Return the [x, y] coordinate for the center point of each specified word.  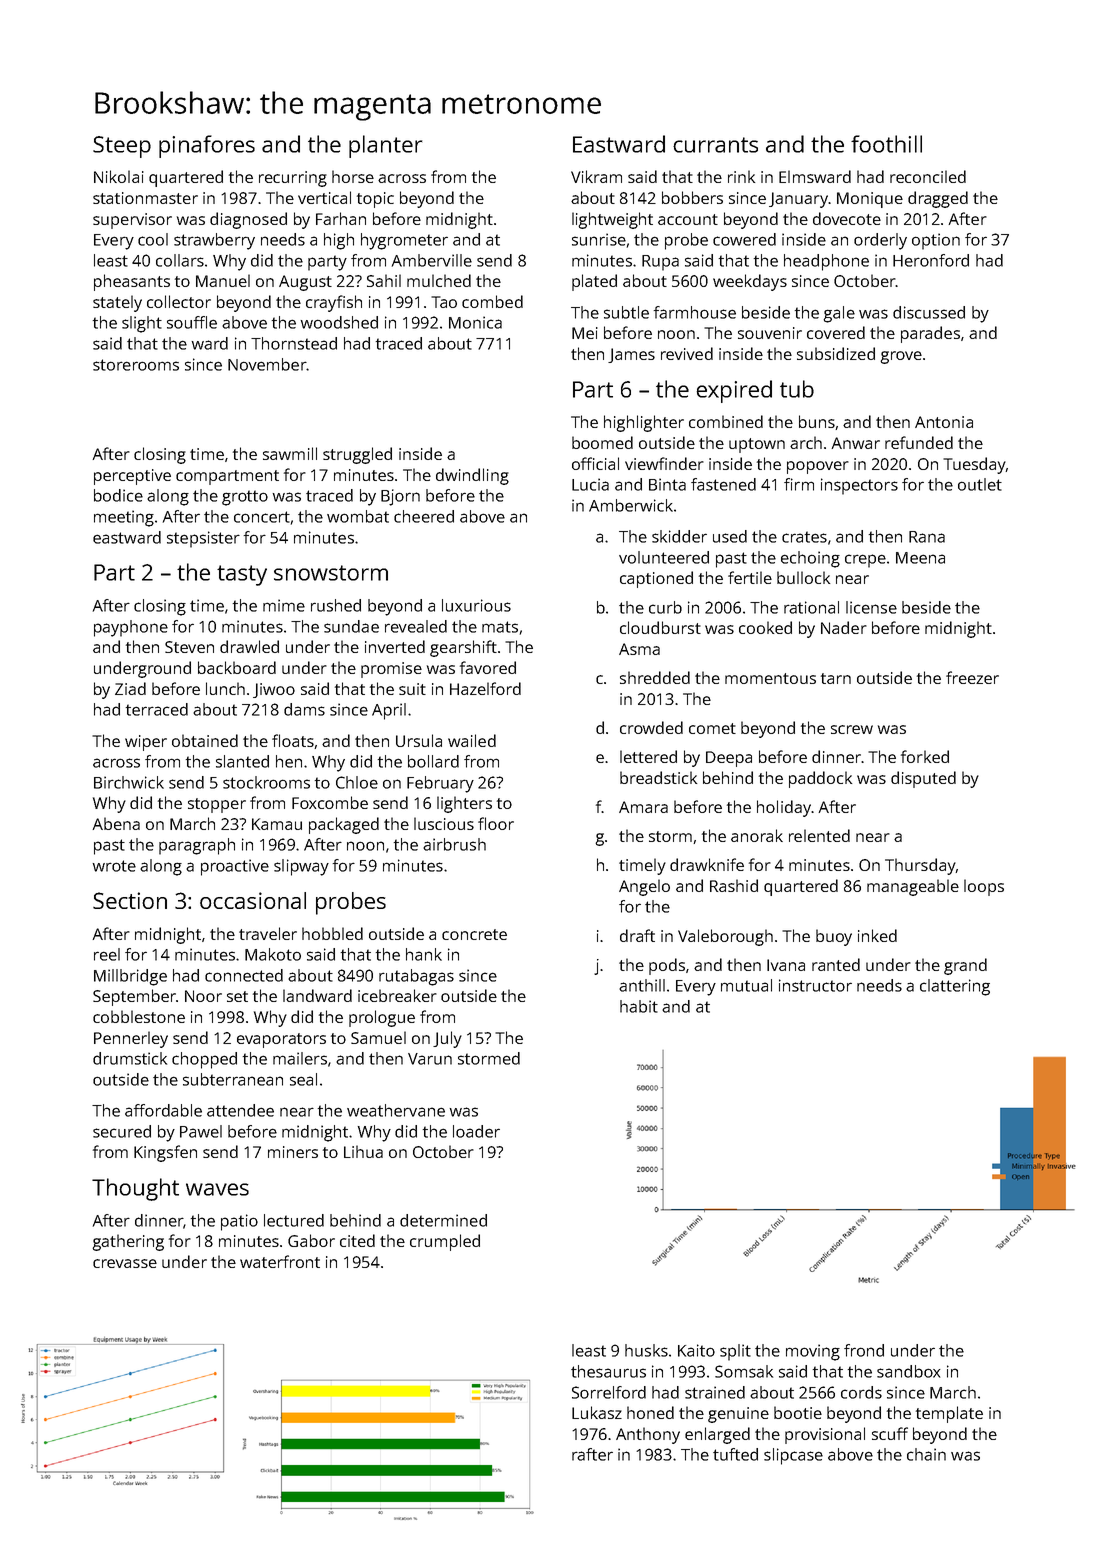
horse [353, 176]
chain [926, 1454]
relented [819, 835]
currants [715, 145]
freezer [972, 677]
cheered [424, 516]
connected [244, 975]
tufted [735, 1454]
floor [496, 823]
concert [262, 517]
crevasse [125, 1263]
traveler [268, 933]
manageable [913, 887]
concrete [474, 934]
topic [375, 200]
